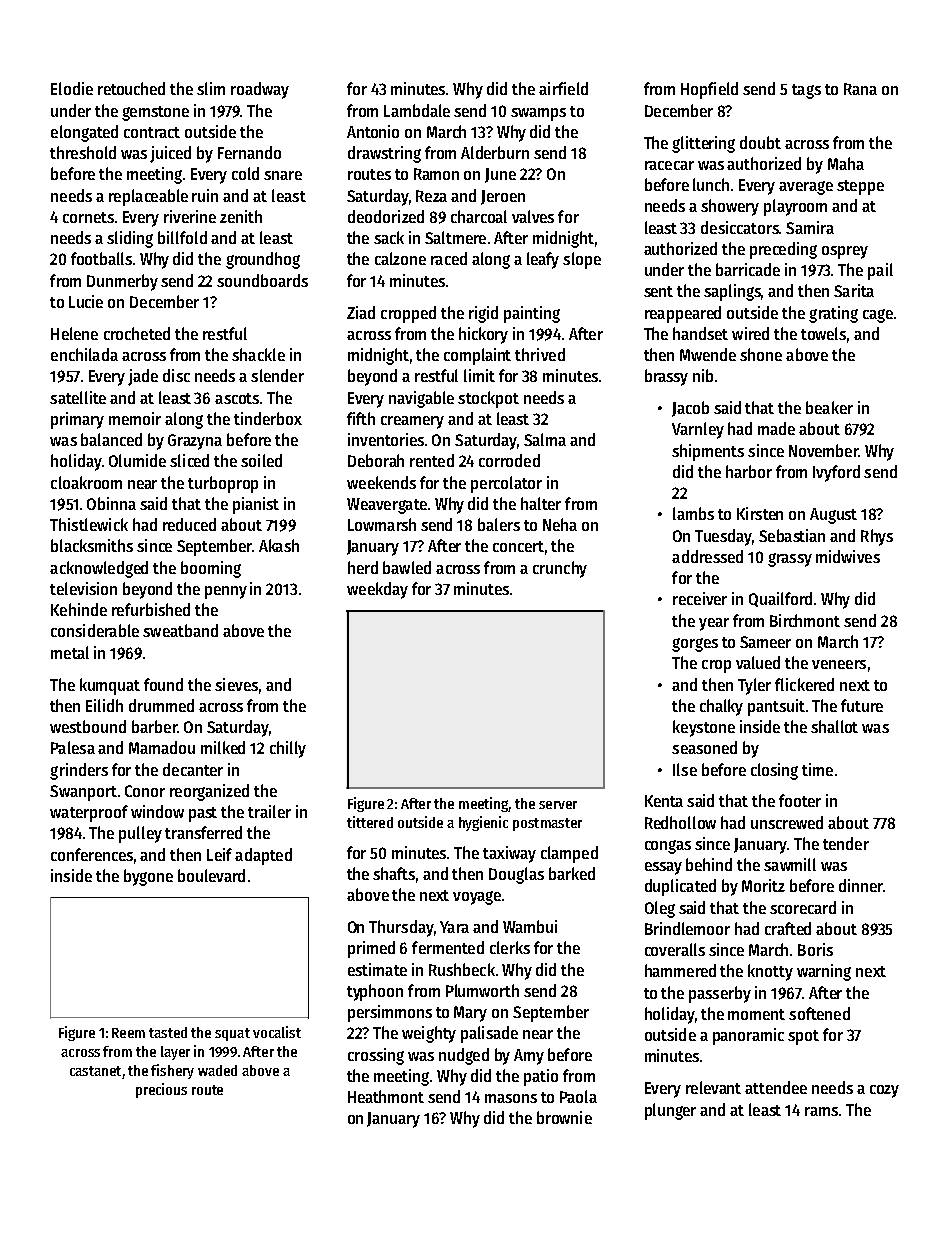 This image has width=952, height=1233. What do you see at coordinates (572, 873) in the image?
I see `barked` at bounding box center [572, 873].
